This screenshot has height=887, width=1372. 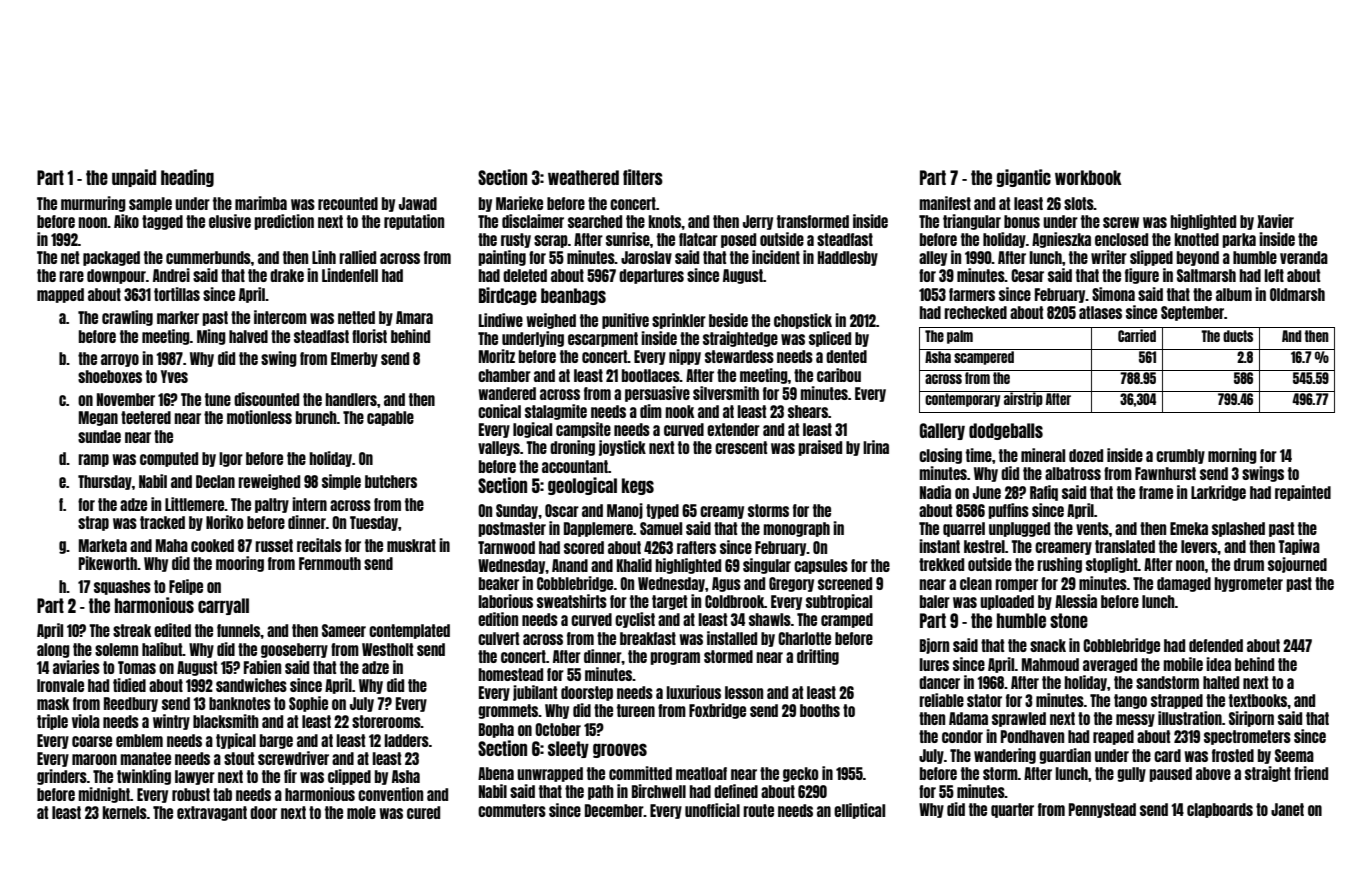 I want to click on Anand, so click(x=570, y=565).
